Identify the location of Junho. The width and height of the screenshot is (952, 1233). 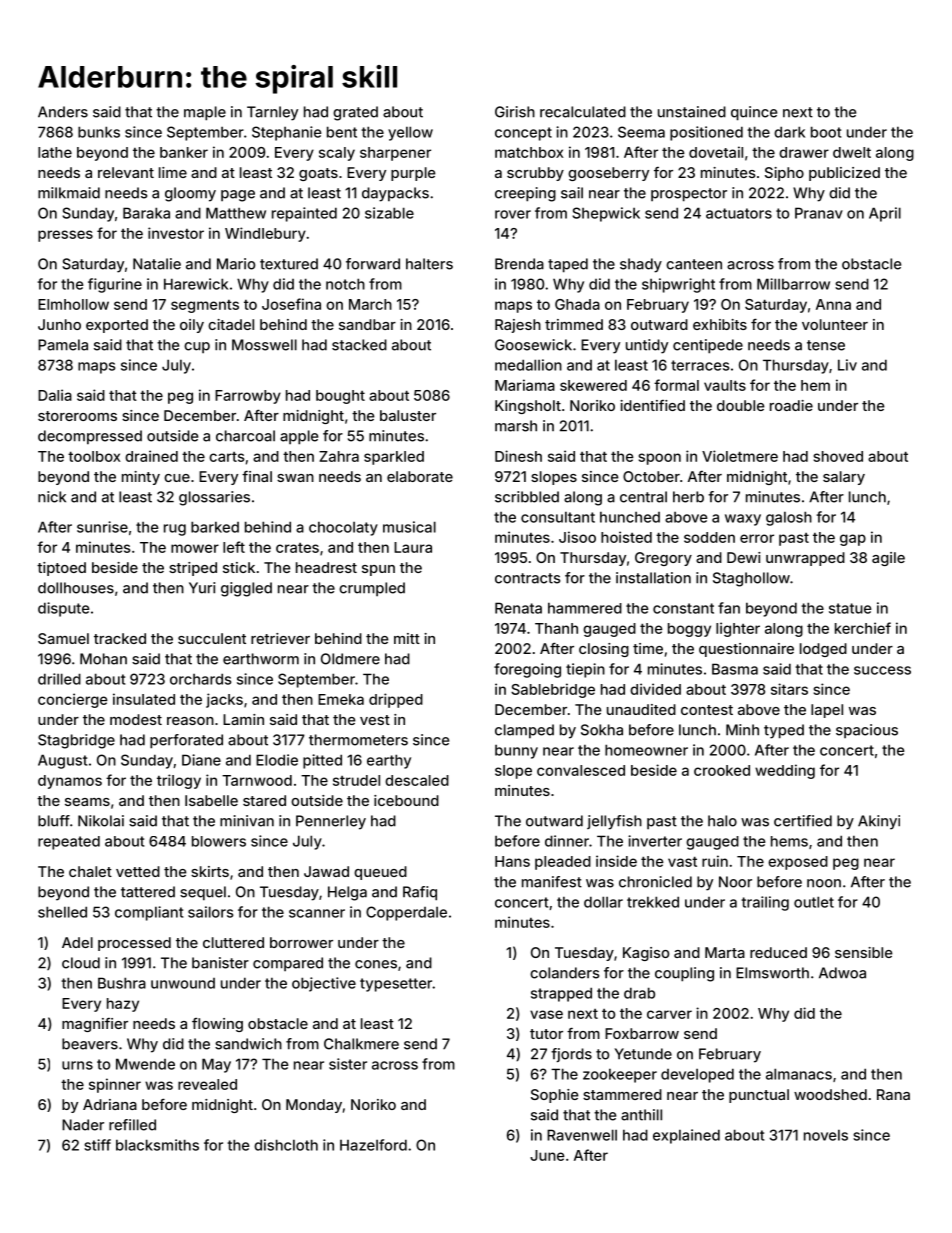
(59, 324).
